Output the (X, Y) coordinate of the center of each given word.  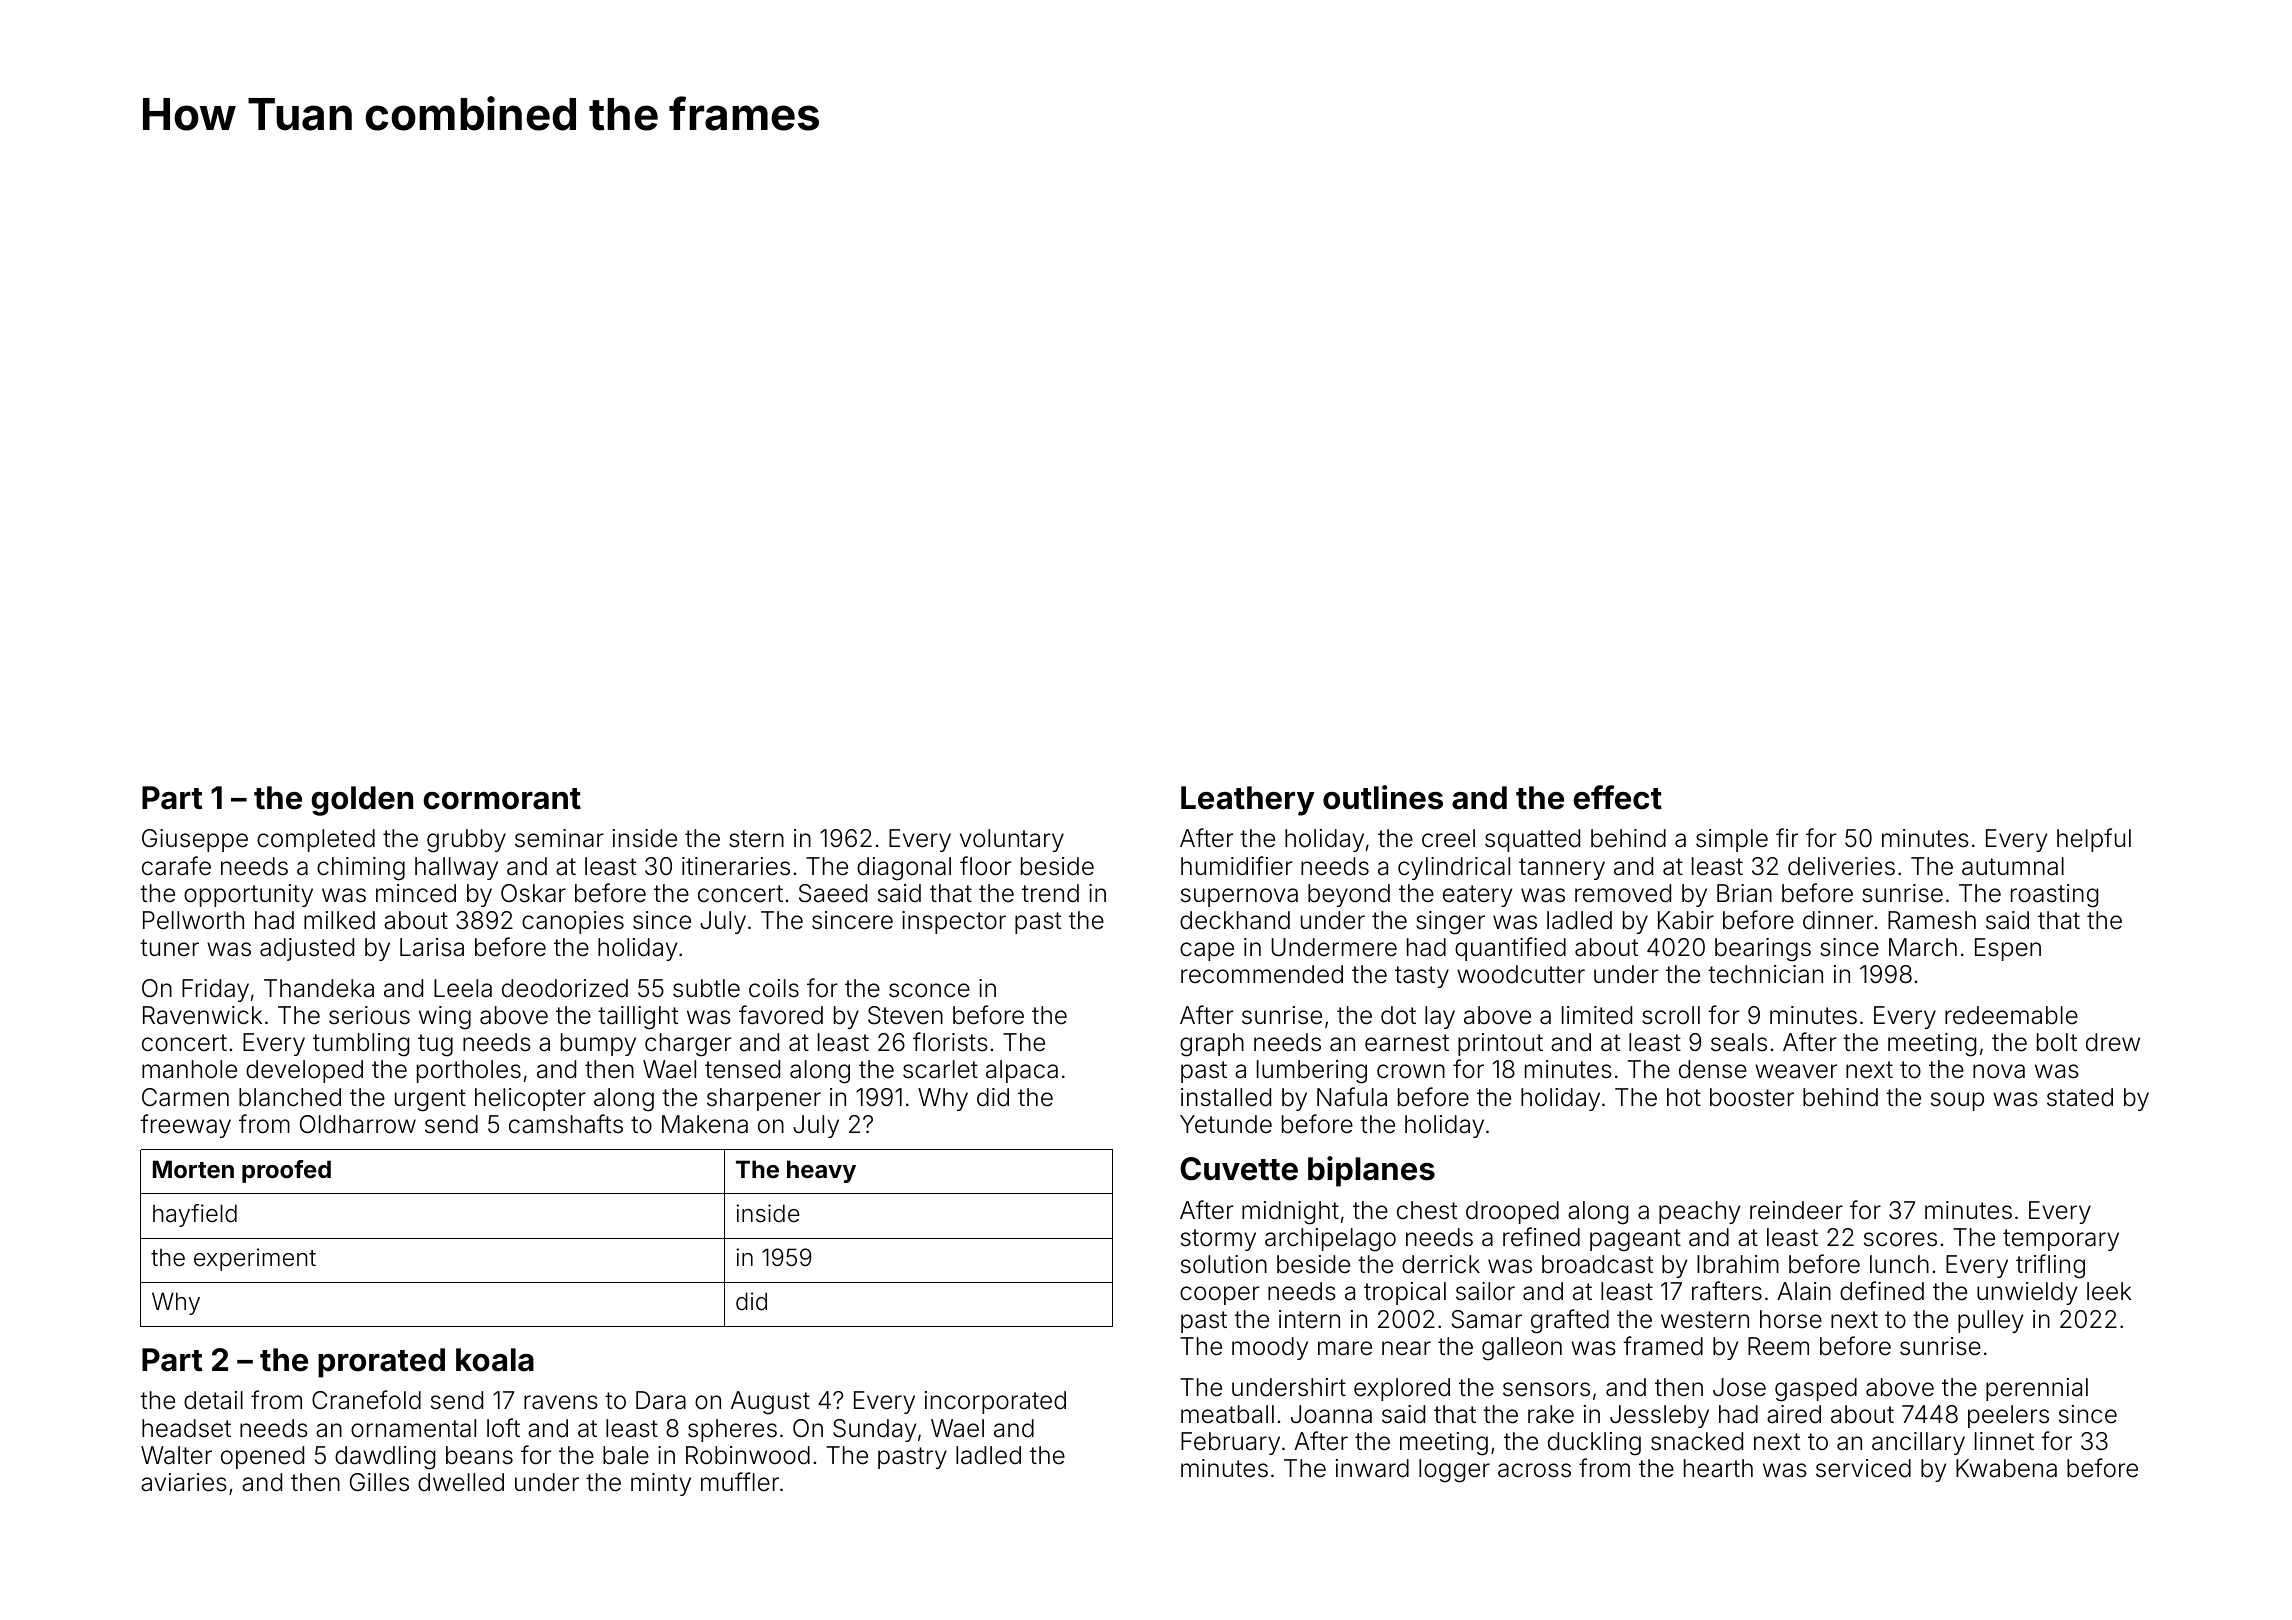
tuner (169, 948)
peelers (2008, 1416)
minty (661, 1484)
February (1230, 1443)
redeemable (2011, 1015)
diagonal (904, 869)
